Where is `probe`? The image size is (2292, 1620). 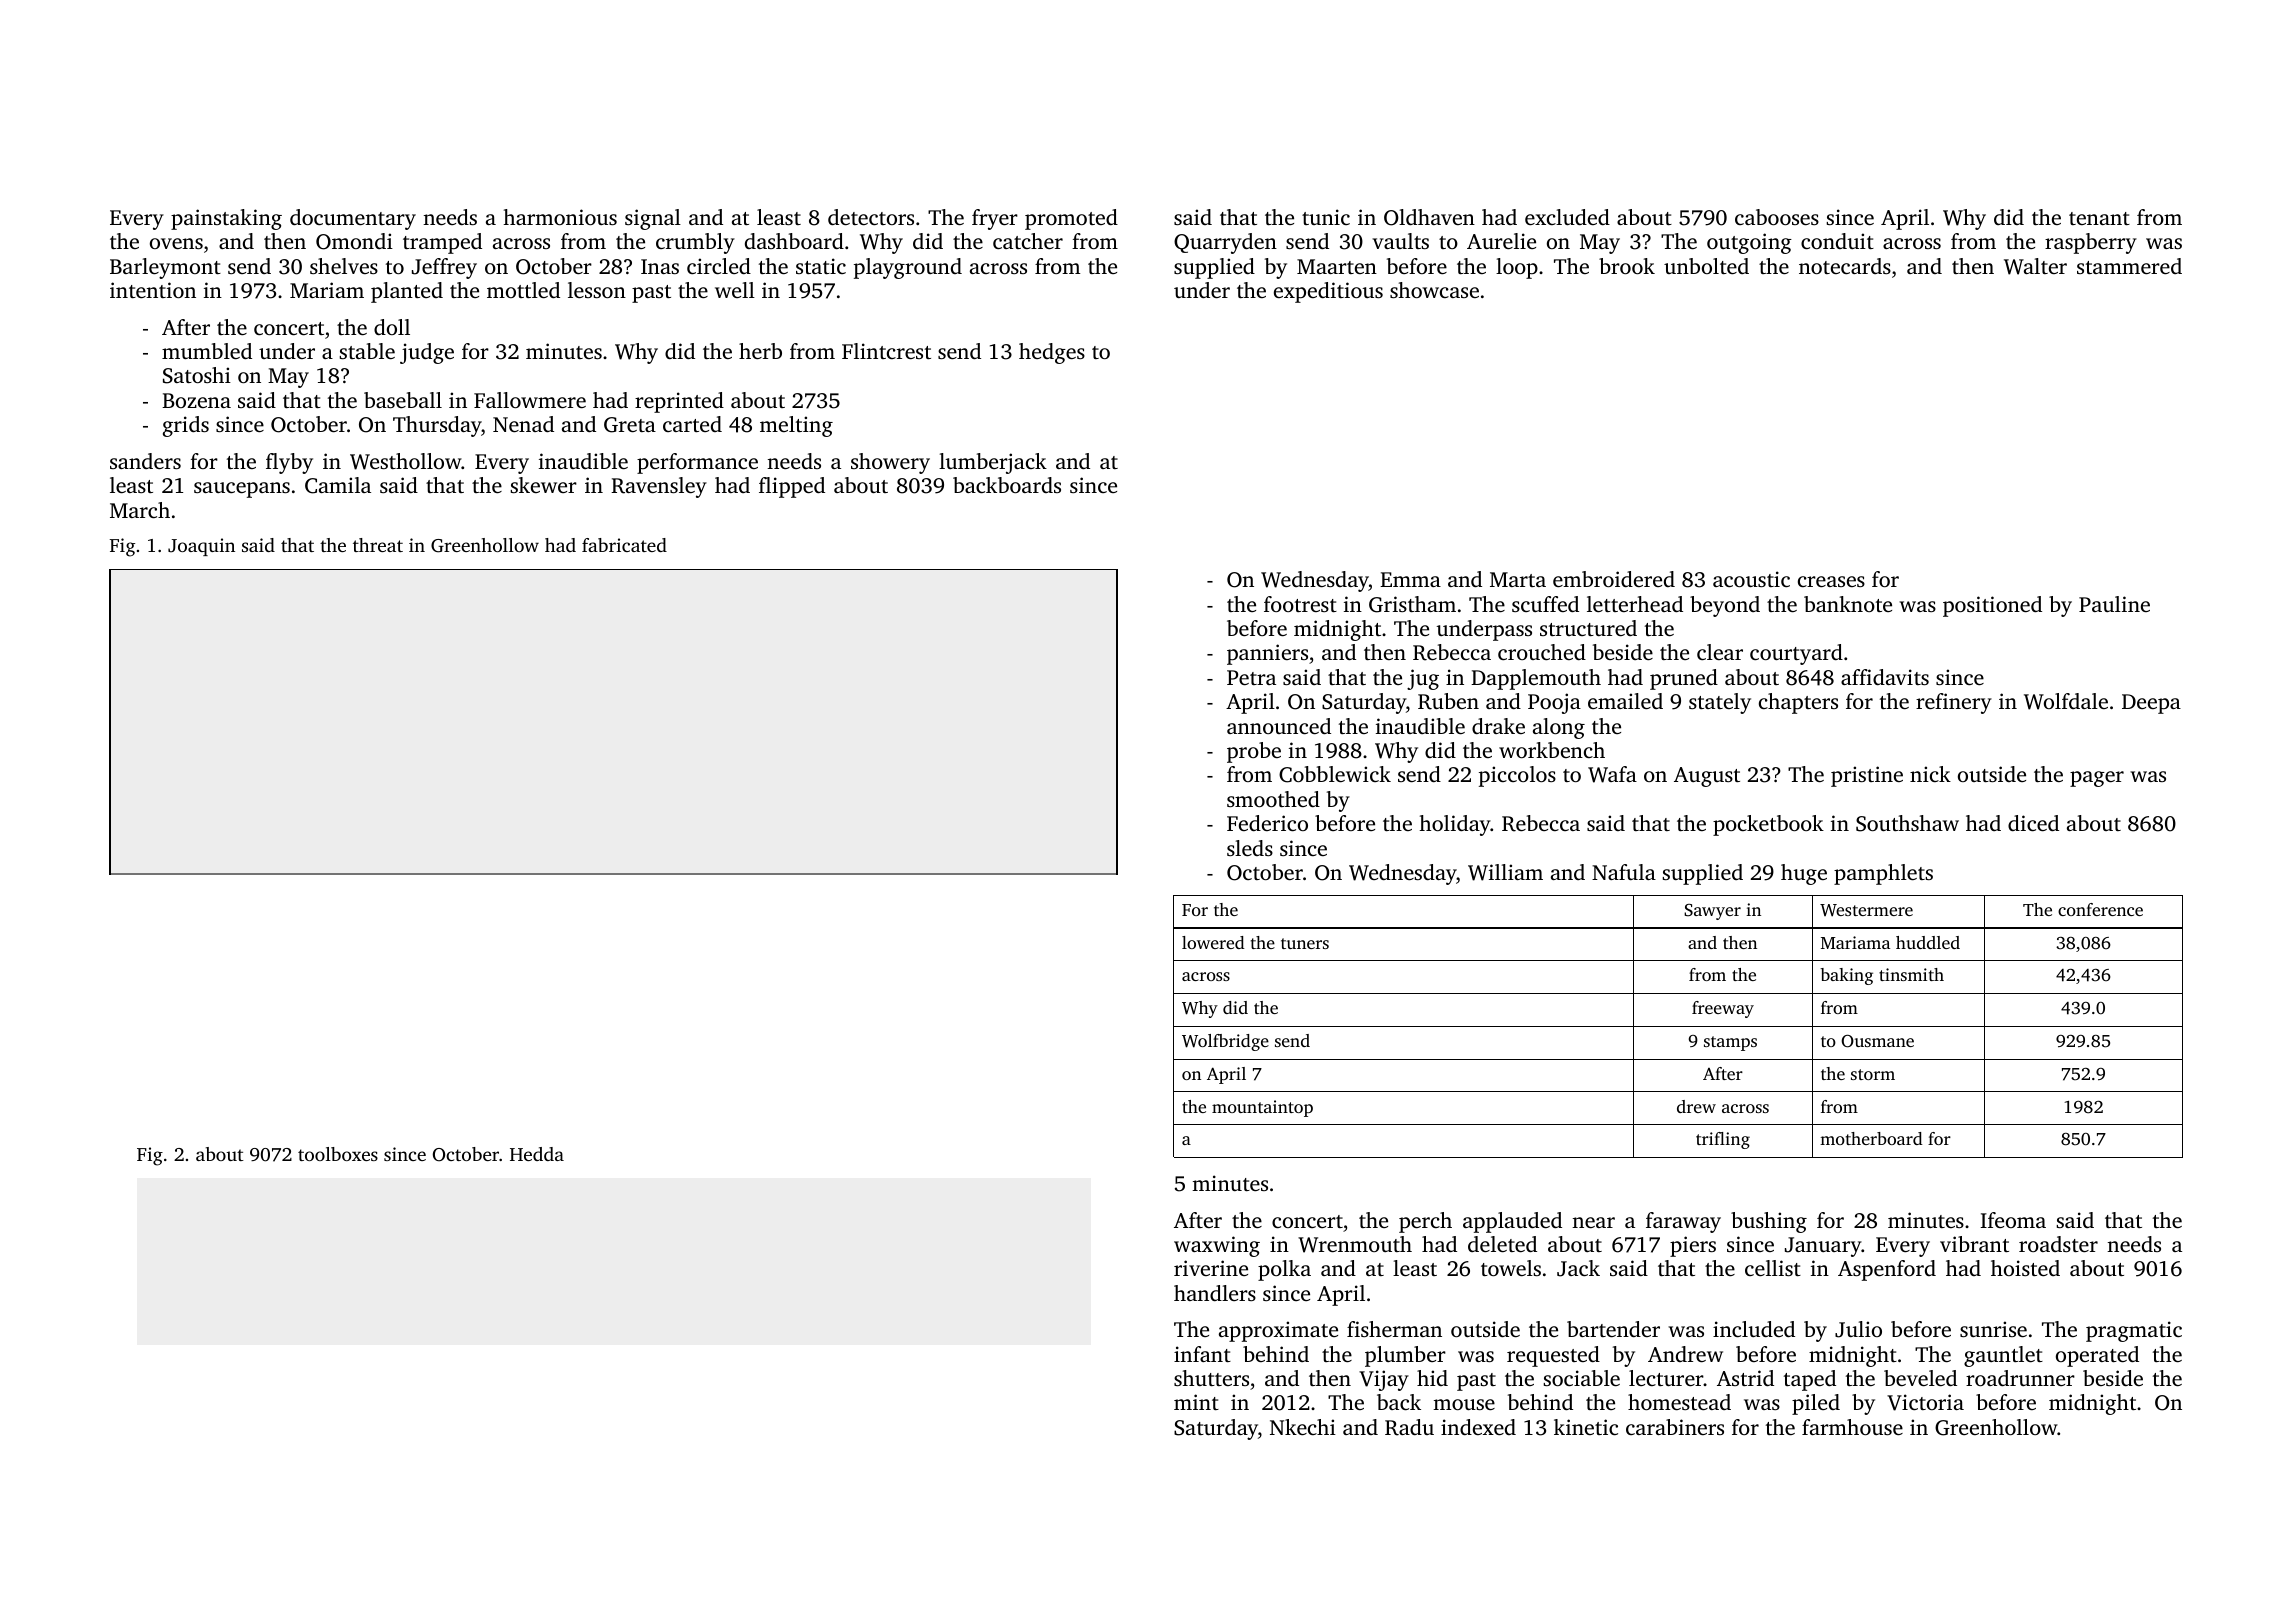 probe is located at coordinates (1254, 752).
